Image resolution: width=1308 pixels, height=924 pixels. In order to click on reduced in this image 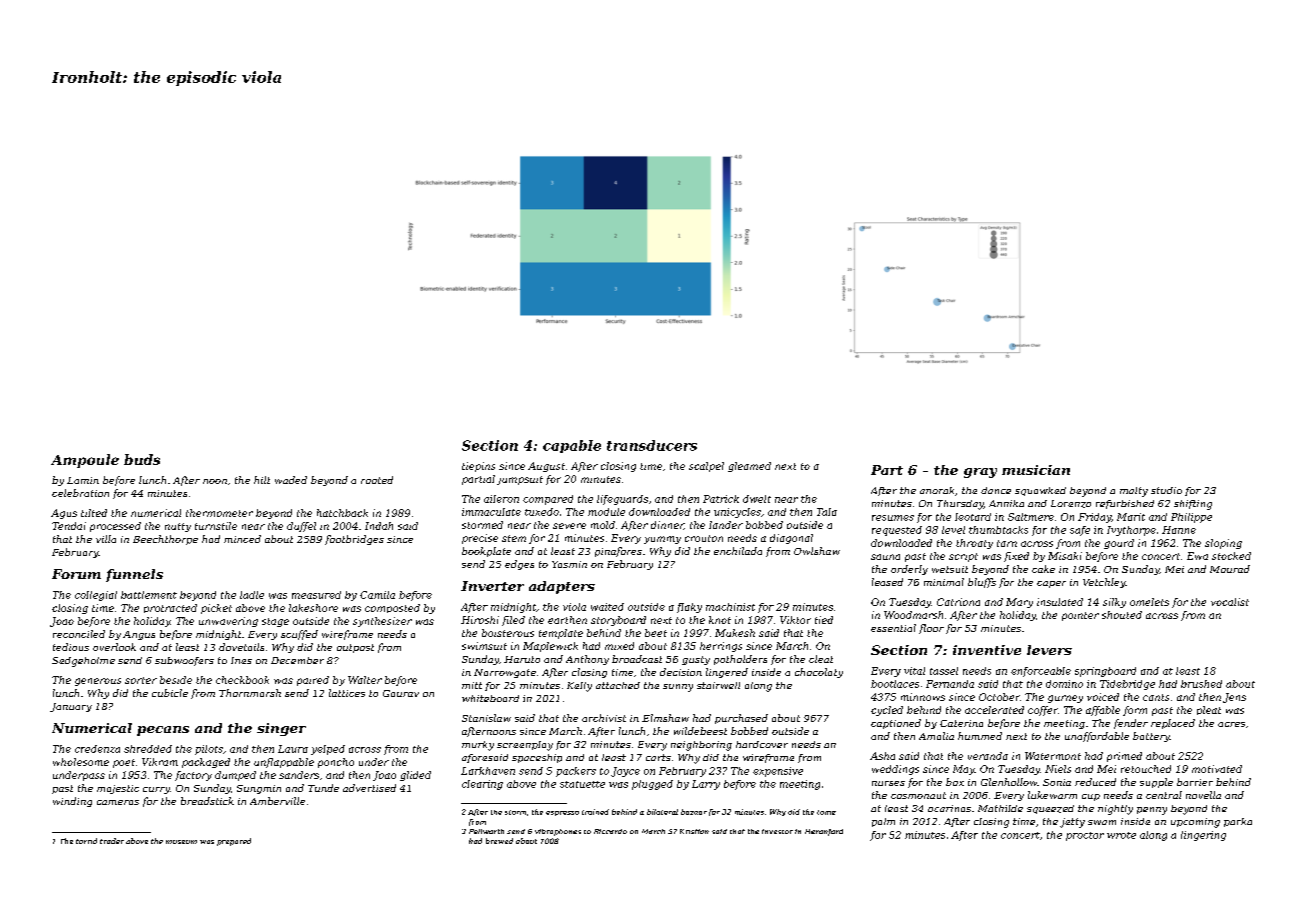, I will do `click(1095, 782)`.
